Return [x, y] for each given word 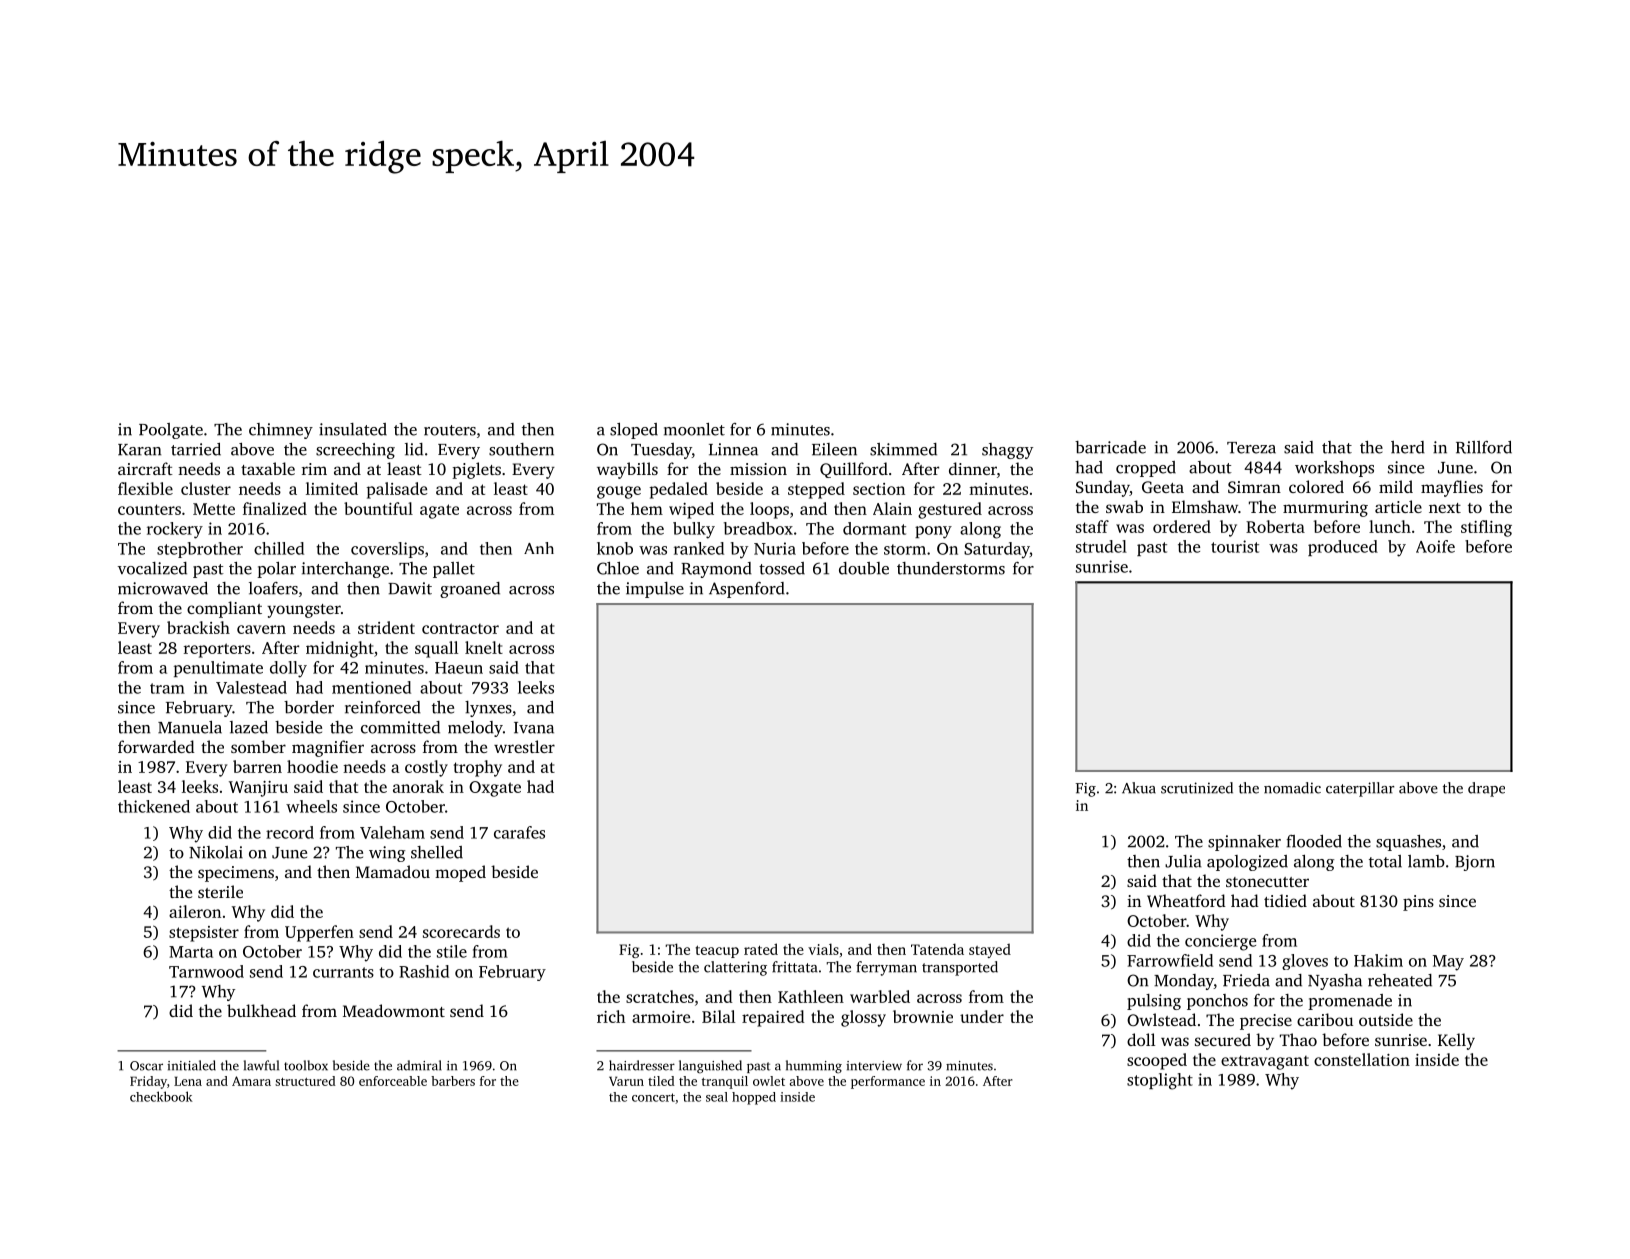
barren [257, 766]
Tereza [1251, 448]
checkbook [161, 1096]
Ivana [534, 728]
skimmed [903, 449]
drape [1486, 789]
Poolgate [171, 431]
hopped [754, 1098]
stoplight [1160, 1081]
